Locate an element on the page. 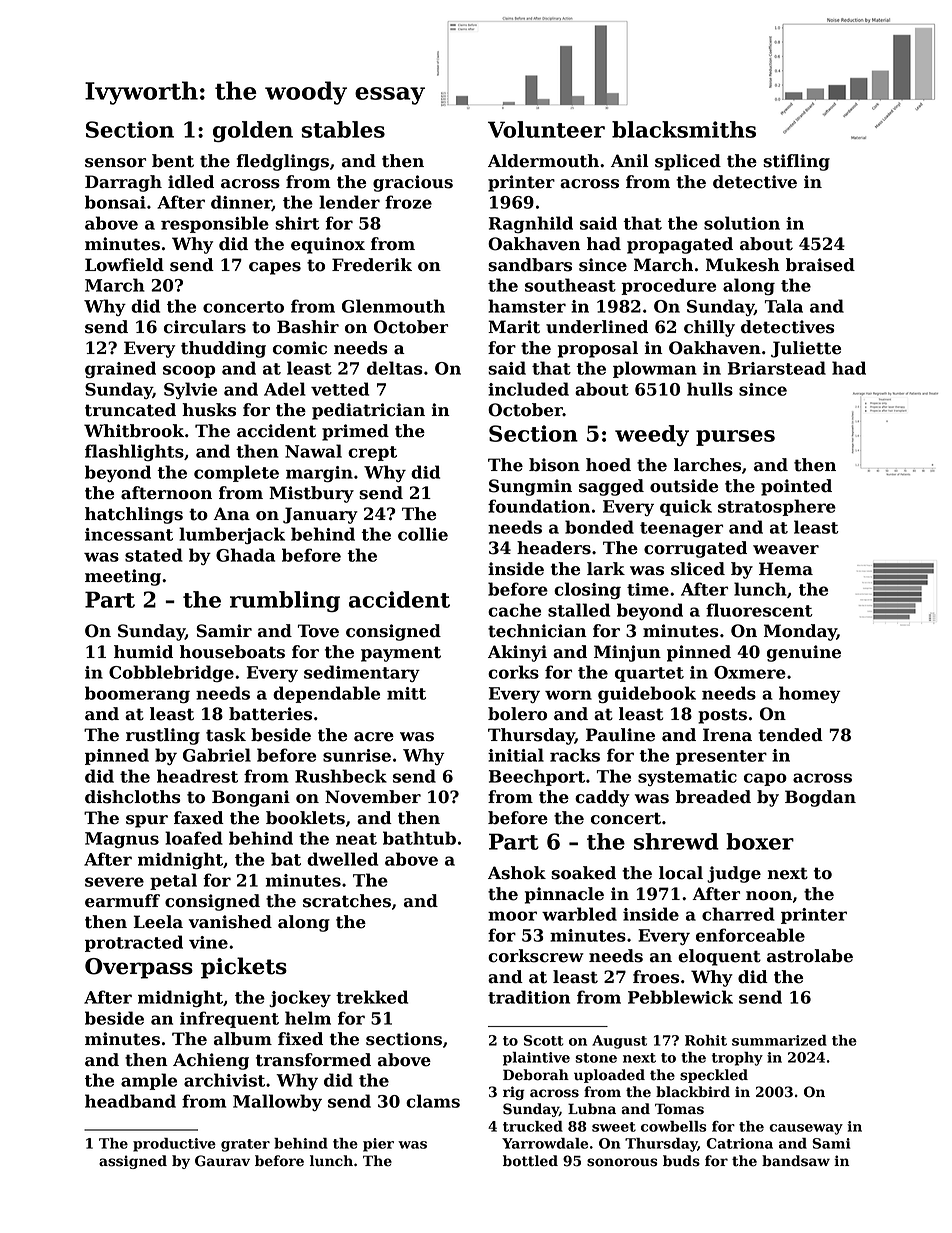 The image size is (952, 1233). Sungmin is located at coordinates (530, 487).
